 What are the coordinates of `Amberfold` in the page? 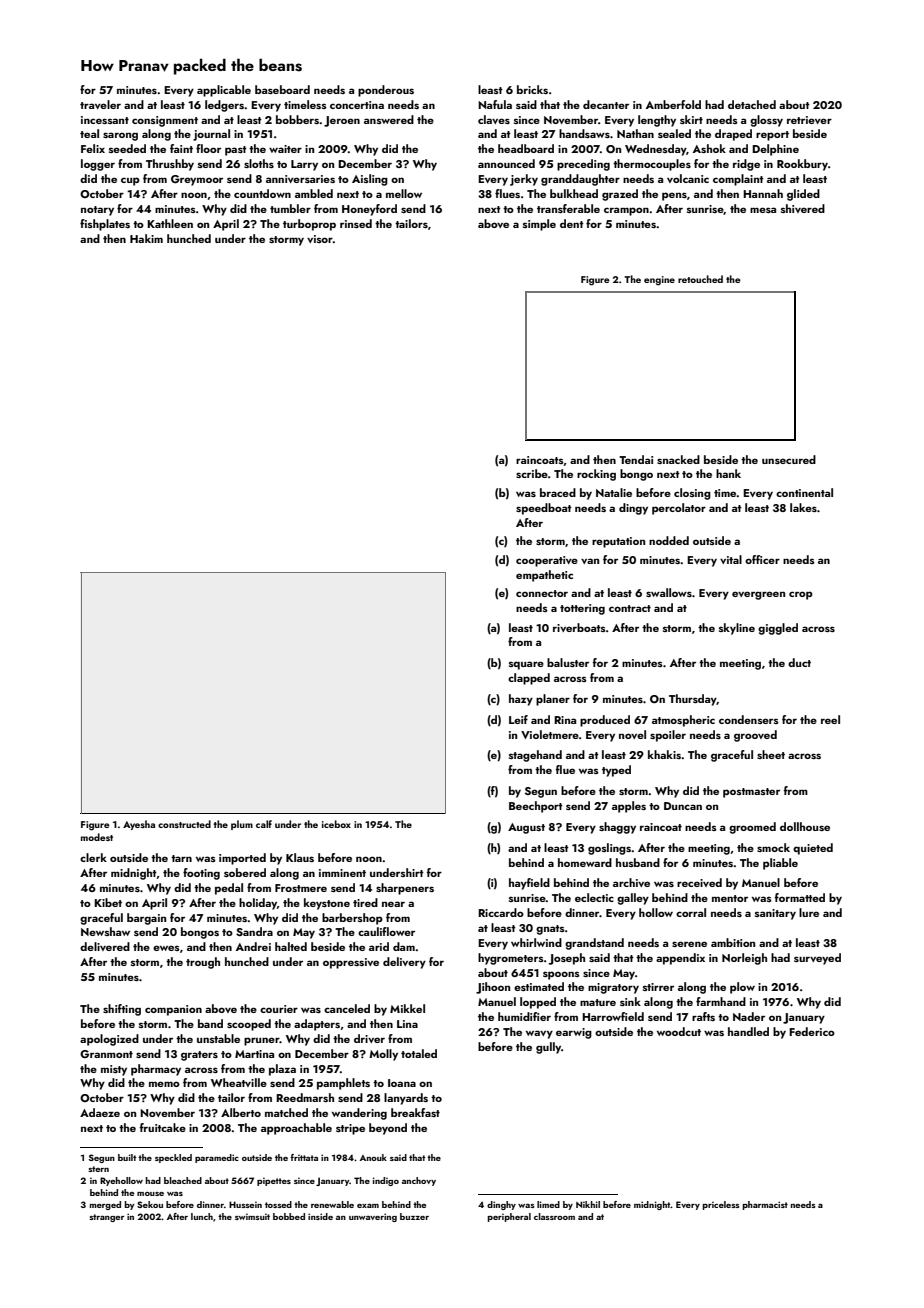 It's located at (673, 104).
